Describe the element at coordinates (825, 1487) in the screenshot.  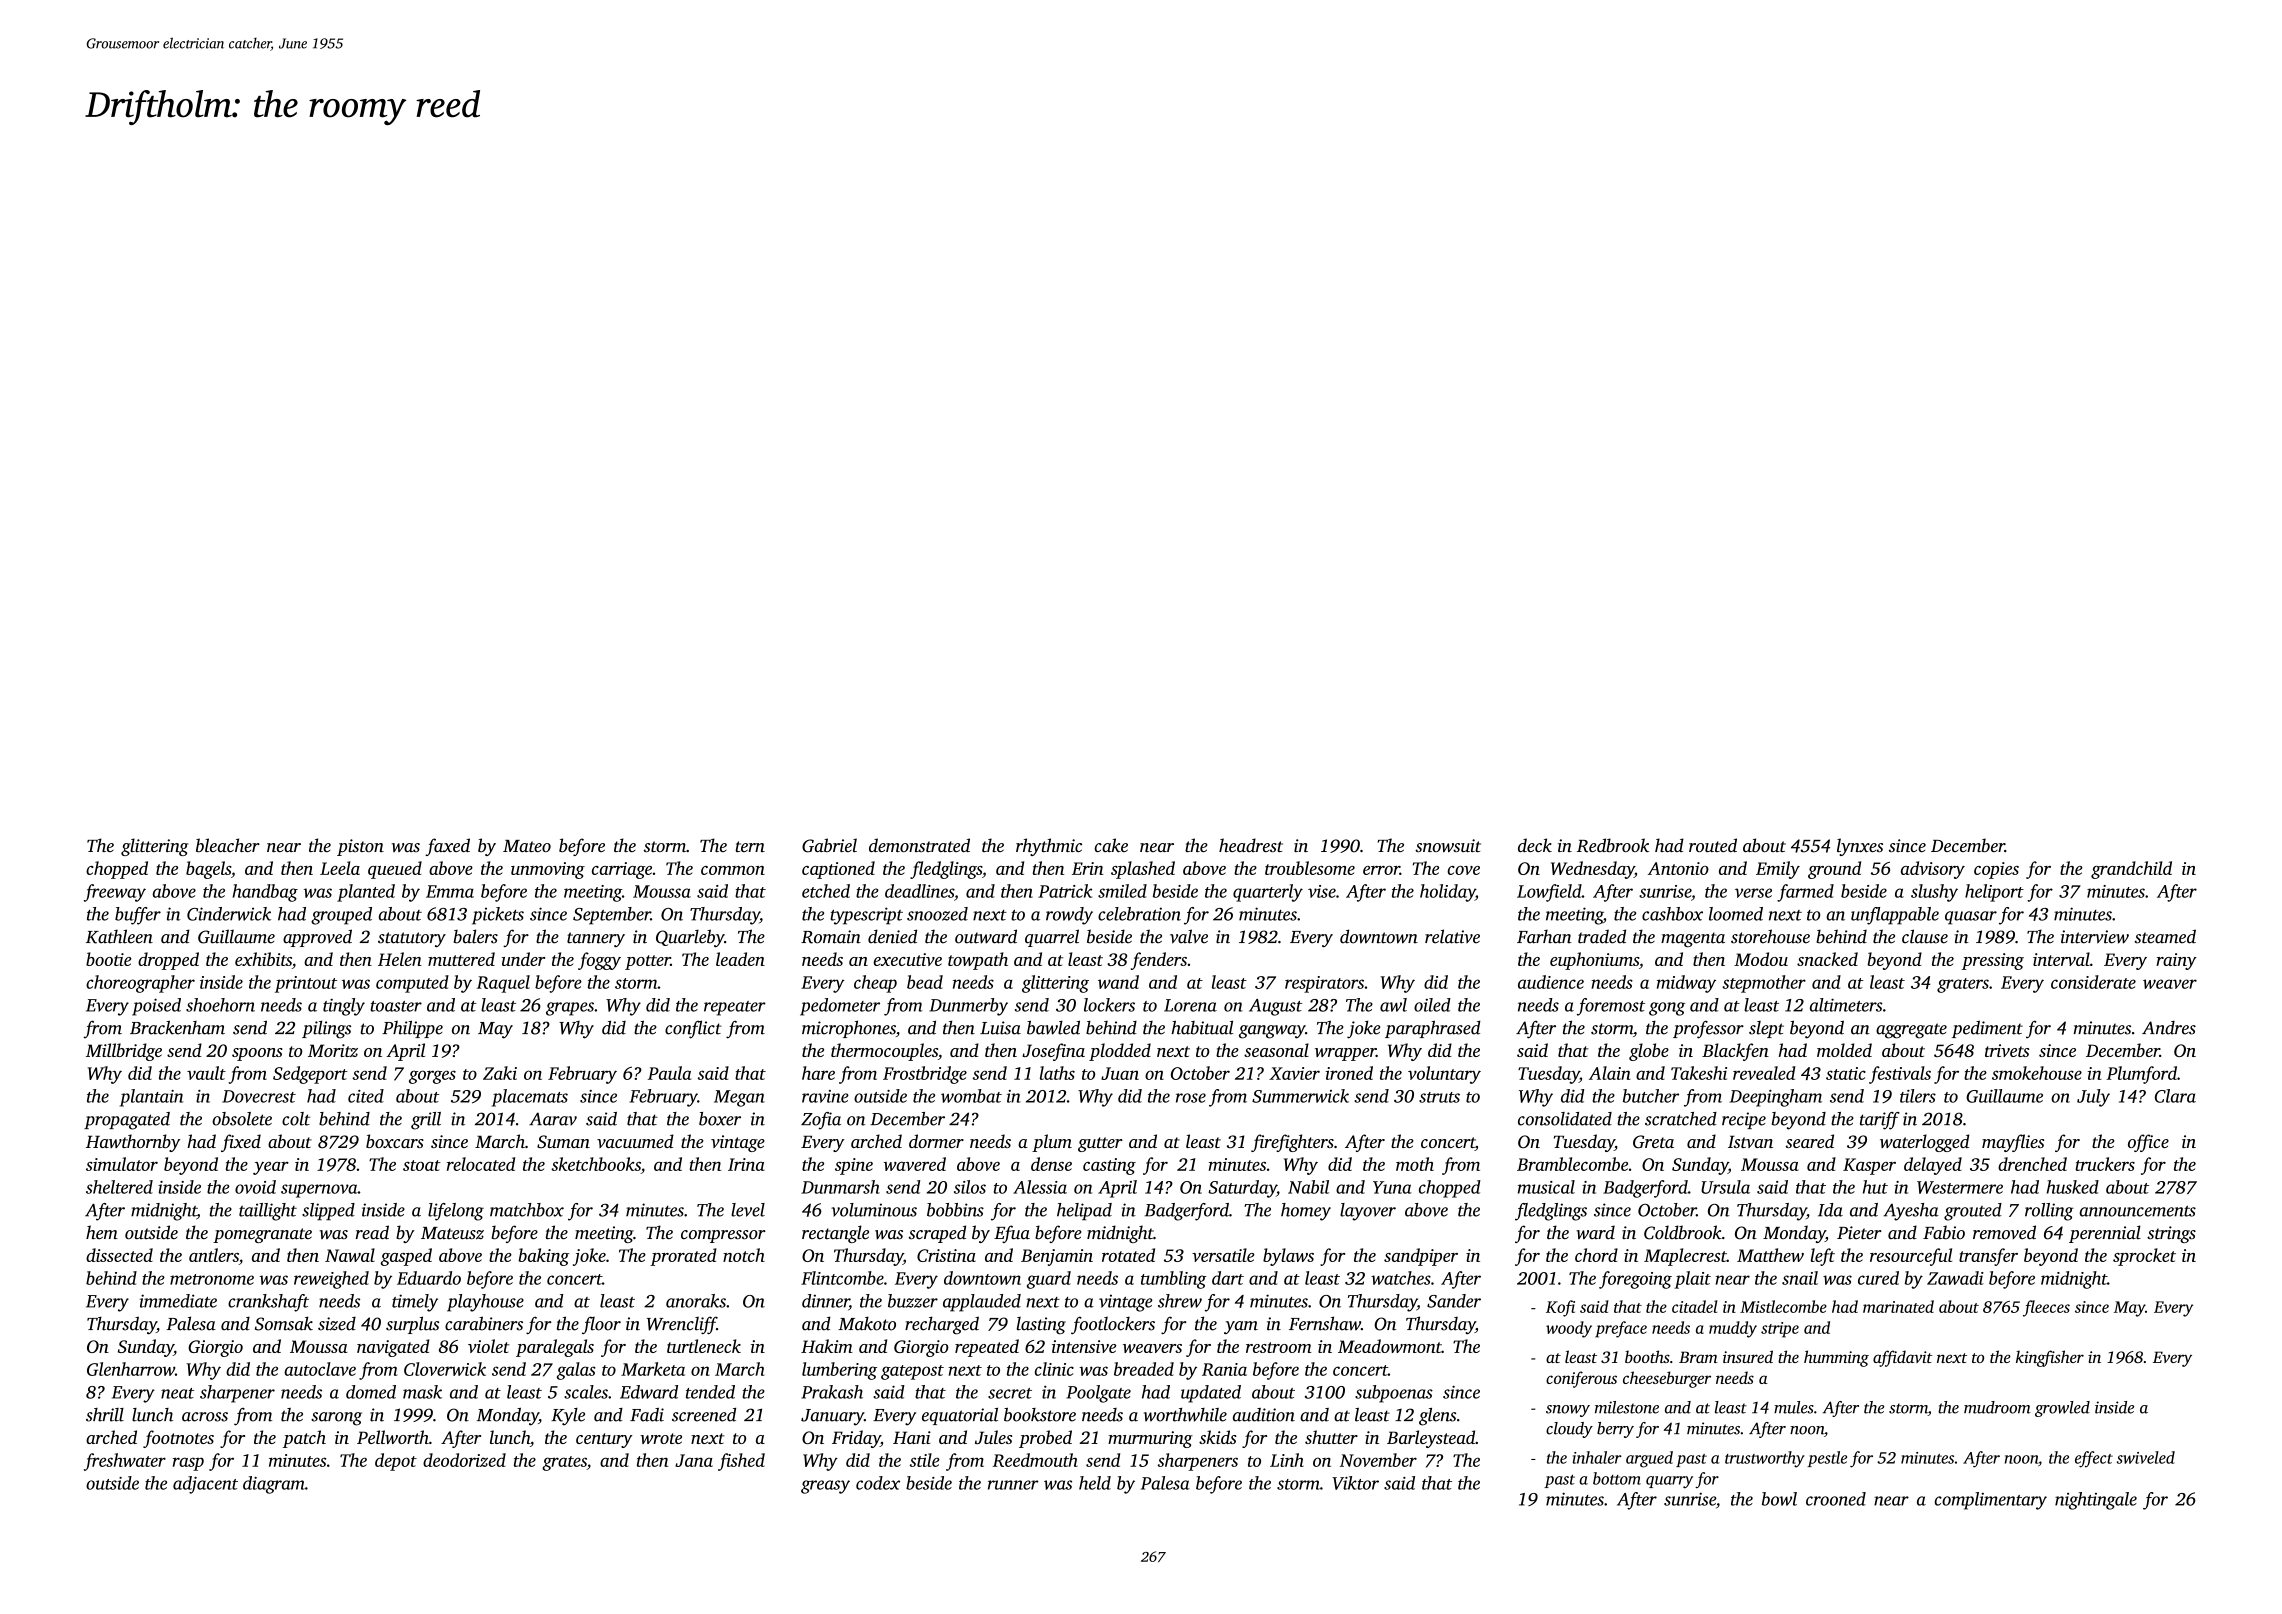
I see `greasy` at that location.
